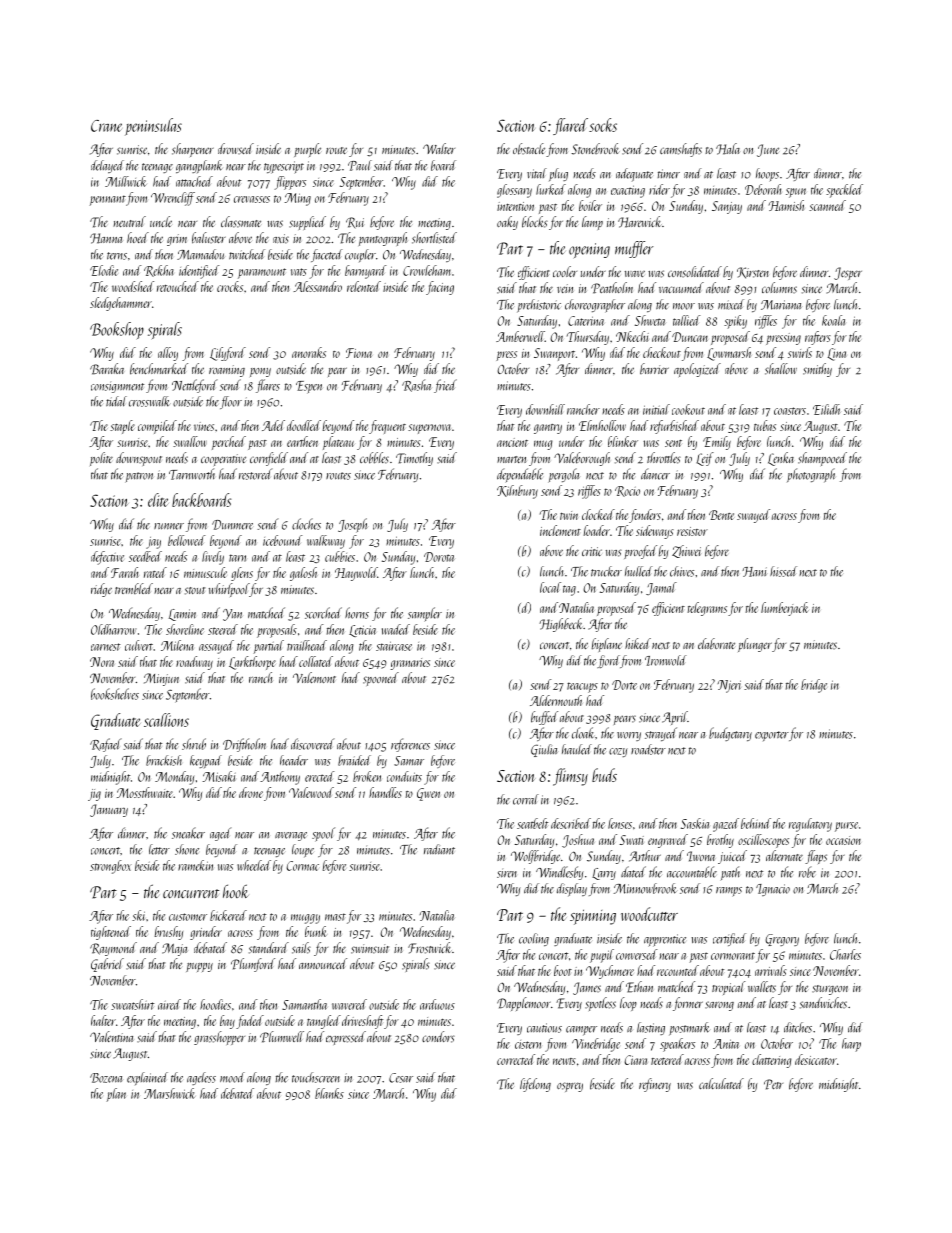 The height and width of the screenshot is (1233, 952). Describe the element at coordinates (106, 1078) in the screenshot. I see `Bozena` at that location.
